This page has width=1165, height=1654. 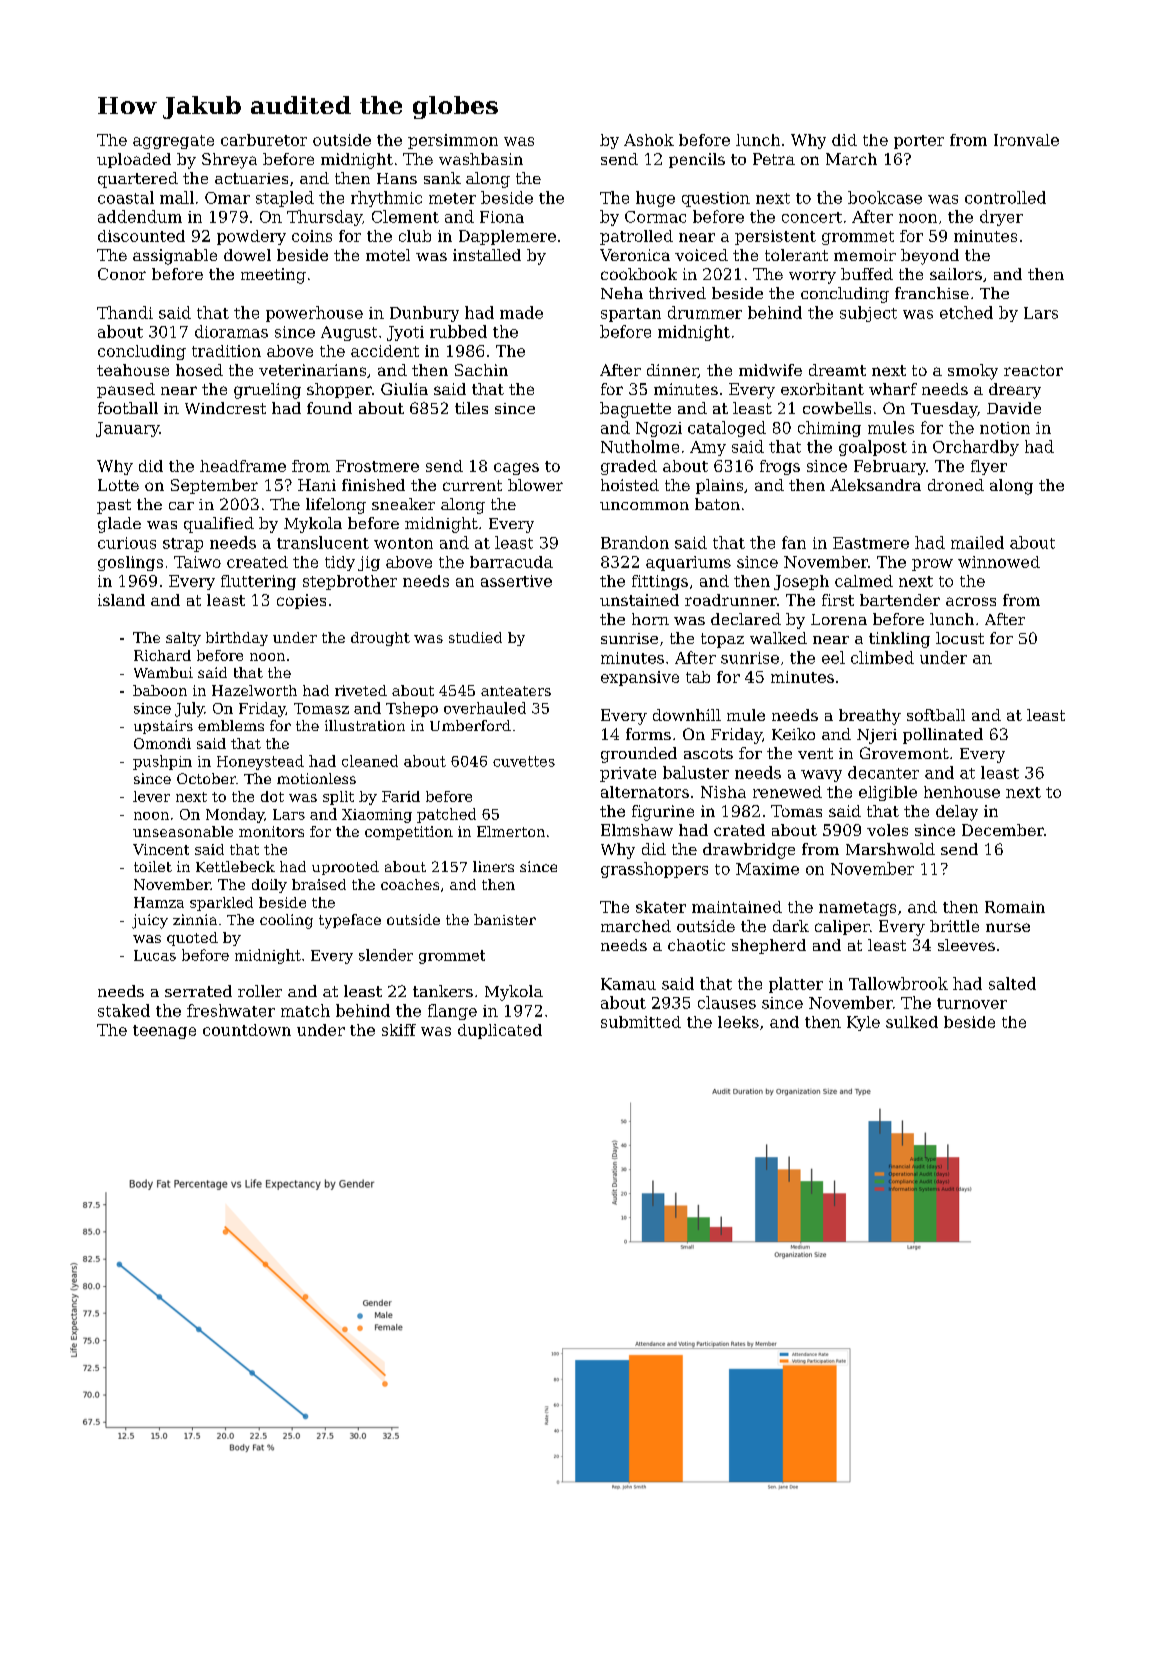 What do you see at coordinates (960, 638) in the page?
I see `locust` at bounding box center [960, 638].
